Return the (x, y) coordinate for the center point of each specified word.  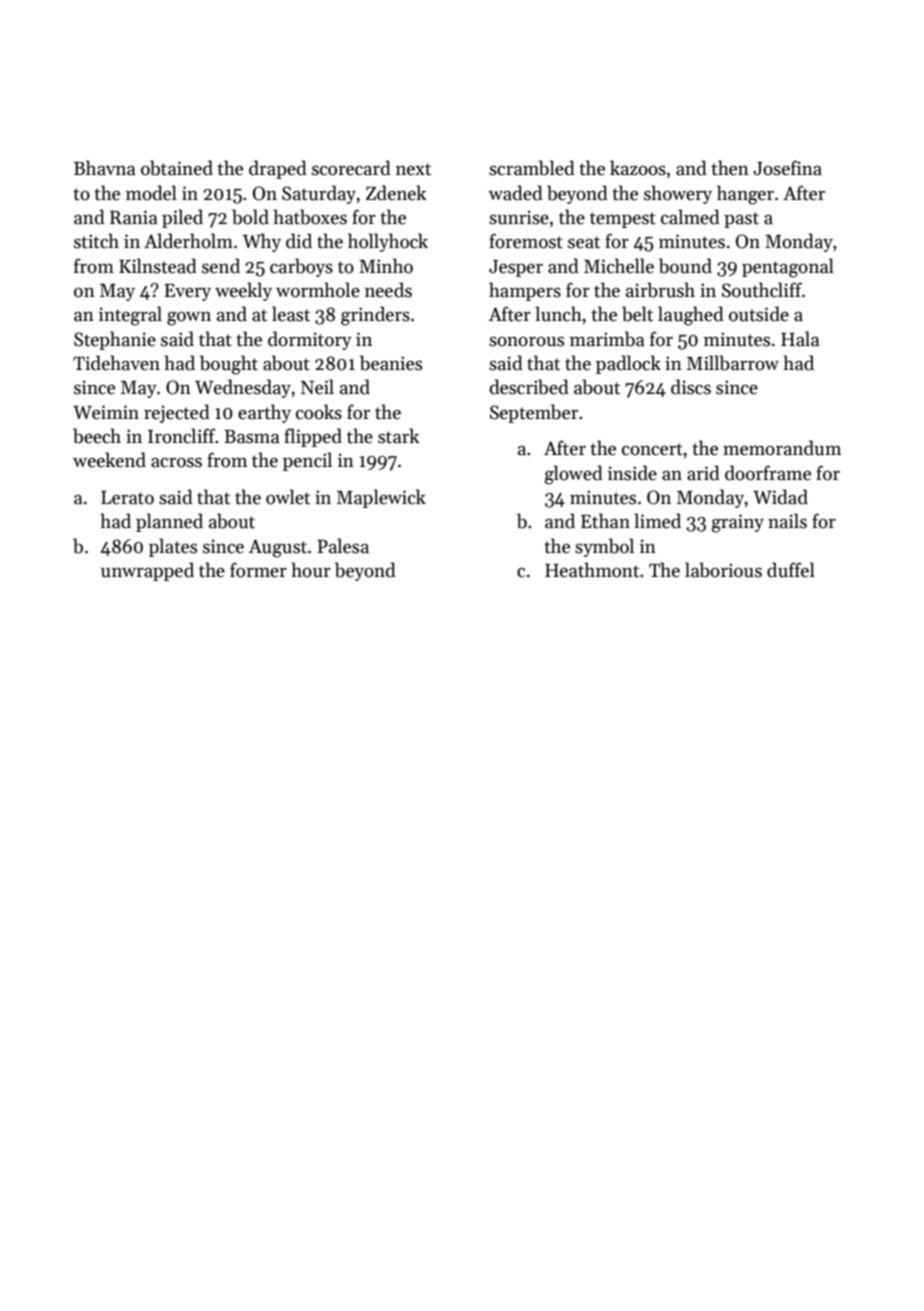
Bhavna (105, 168)
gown (189, 319)
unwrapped (147, 571)
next (413, 169)
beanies (391, 363)
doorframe (768, 473)
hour (311, 570)
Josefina (787, 168)
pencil (307, 461)
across (176, 463)
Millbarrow (733, 363)
